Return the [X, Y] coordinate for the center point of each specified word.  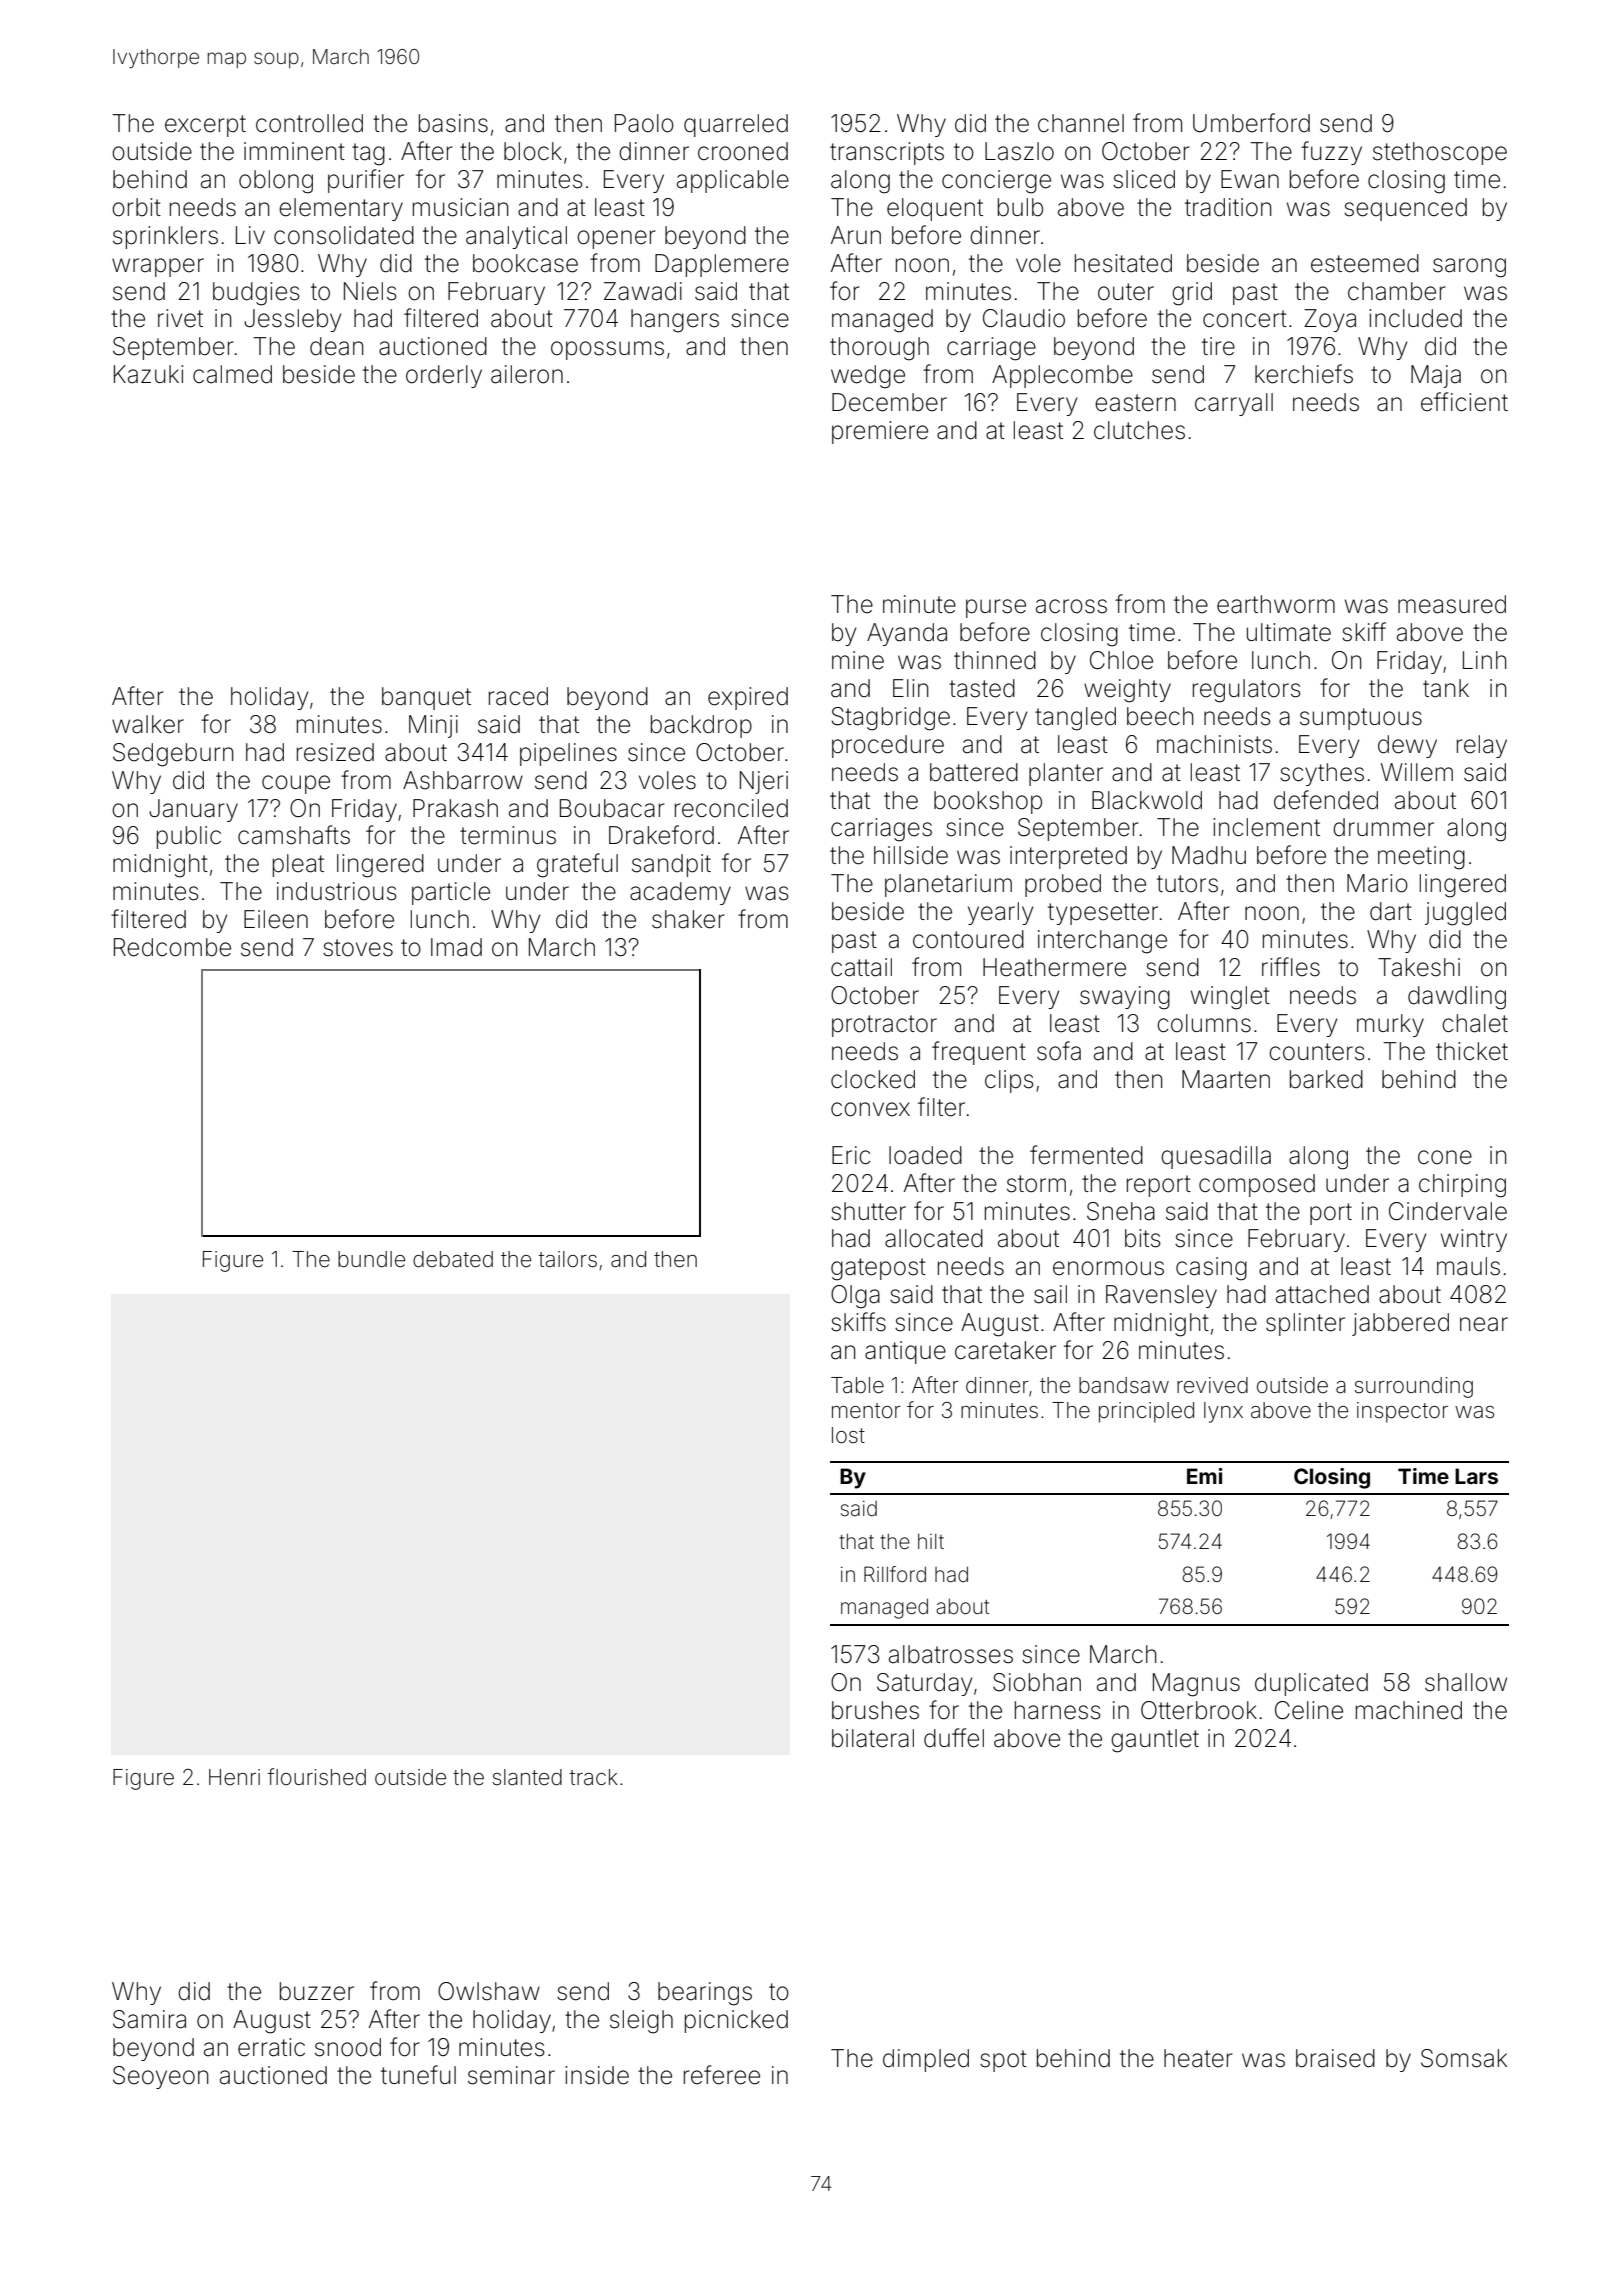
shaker [688, 919]
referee [722, 2075]
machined [1409, 1710]
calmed [232, 374]
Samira [149, 2019]
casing [1211, 1269]
